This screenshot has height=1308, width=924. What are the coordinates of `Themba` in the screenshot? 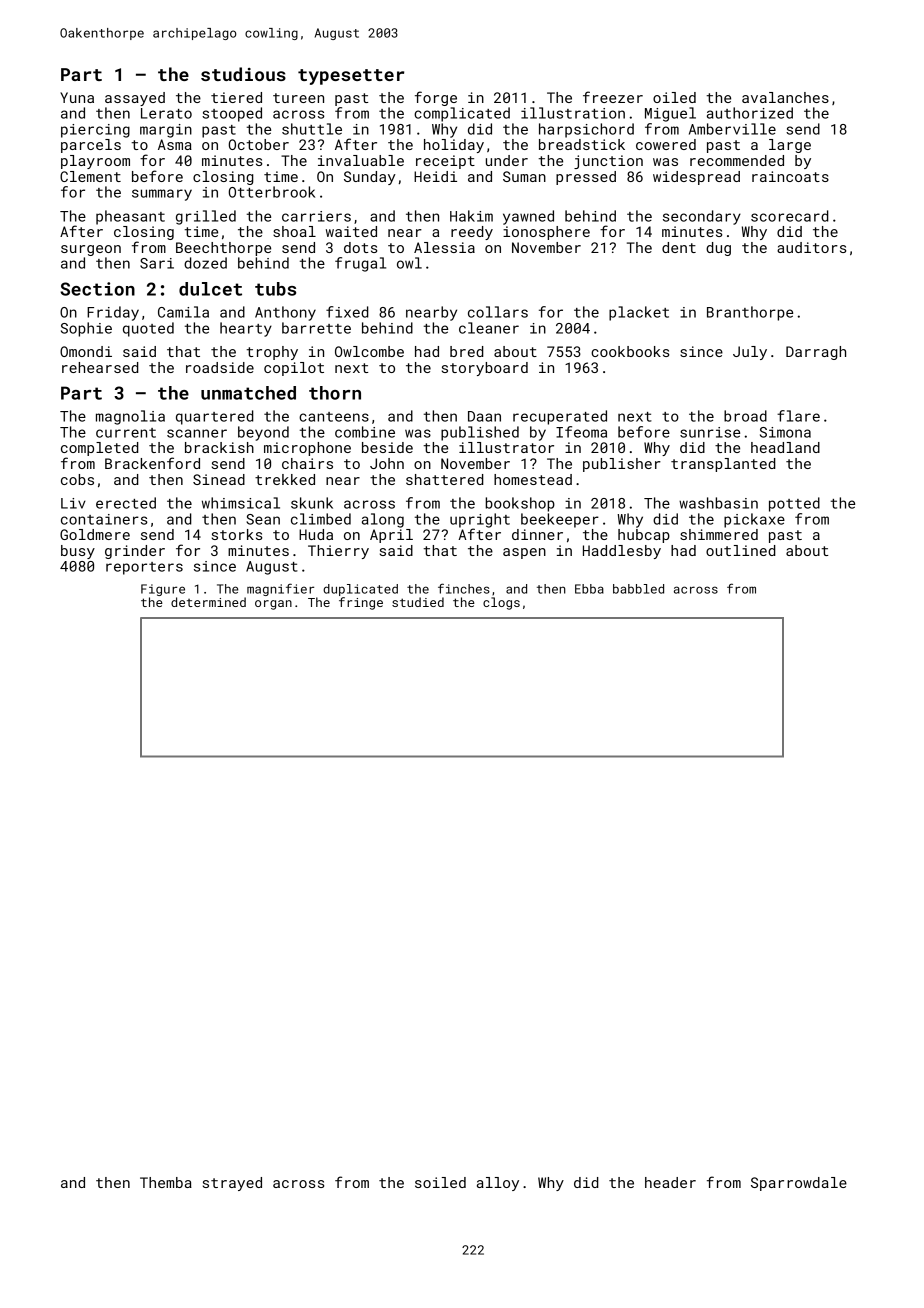 It's located at (166, 1182).
